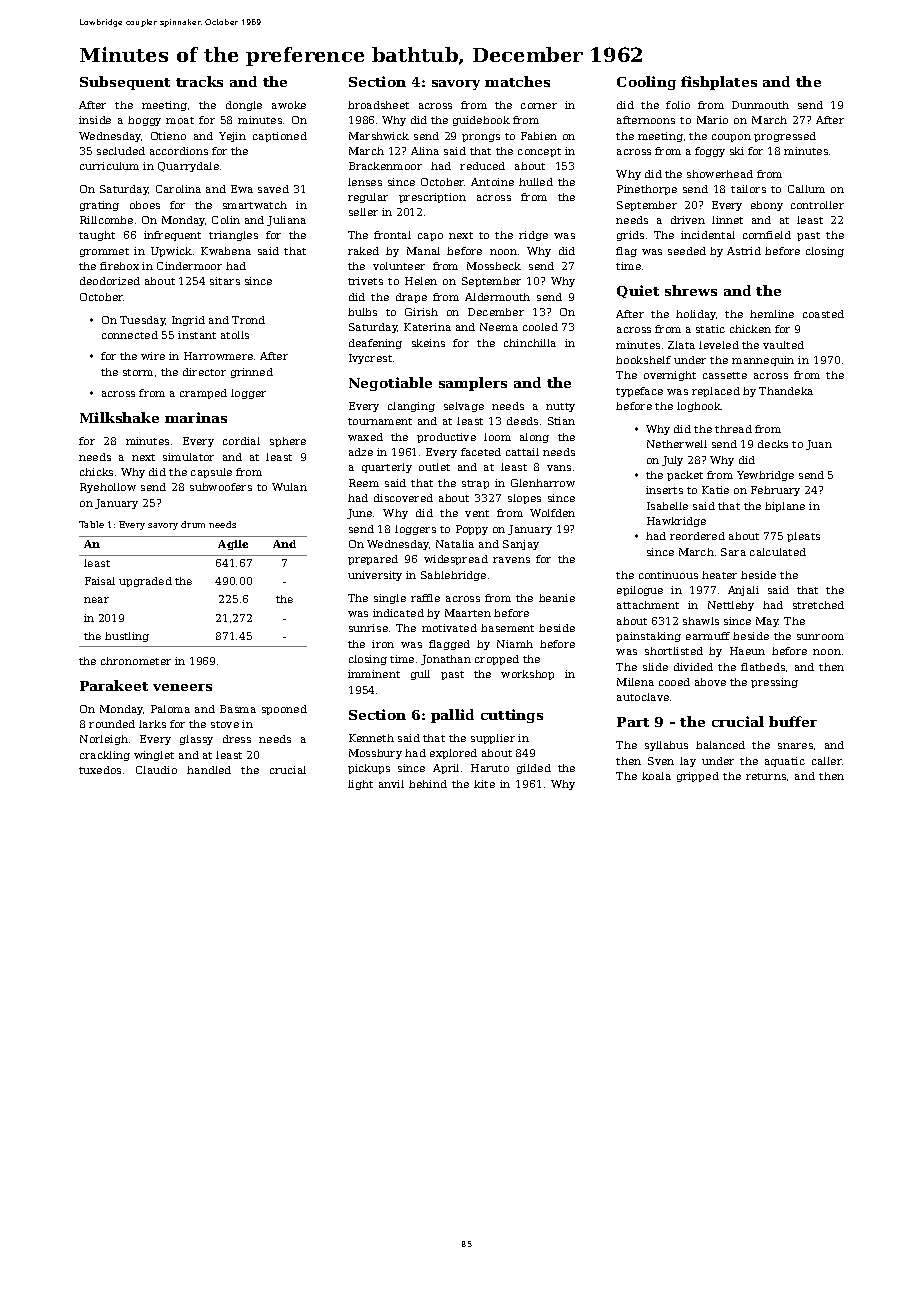  Describe the element at coordinates (719, 83) in the screenshot. I see `fishplates` at that location.
